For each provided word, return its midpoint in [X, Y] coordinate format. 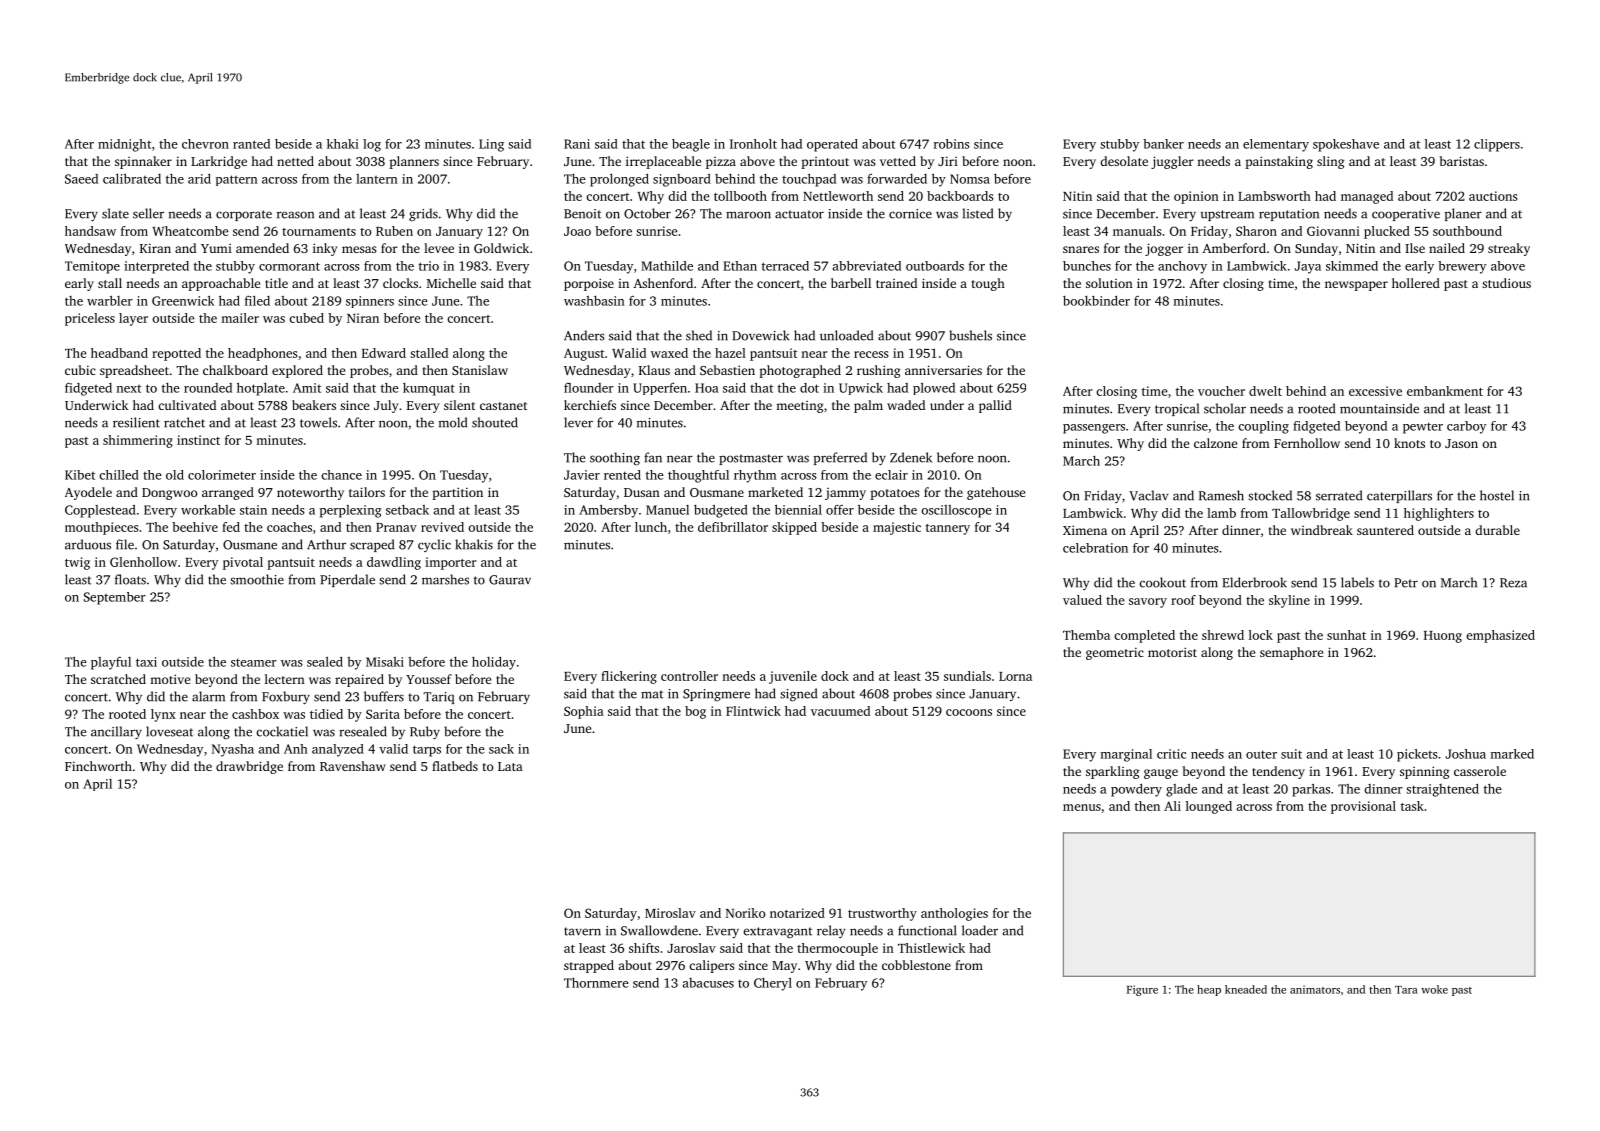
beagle [691, 145]
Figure [1142, 990]
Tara [1406, 990]
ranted [251, 144]
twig [77, 563]
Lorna [1015, 676]
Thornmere [596, 983]
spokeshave [1346, 145]
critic [1171, 754]
